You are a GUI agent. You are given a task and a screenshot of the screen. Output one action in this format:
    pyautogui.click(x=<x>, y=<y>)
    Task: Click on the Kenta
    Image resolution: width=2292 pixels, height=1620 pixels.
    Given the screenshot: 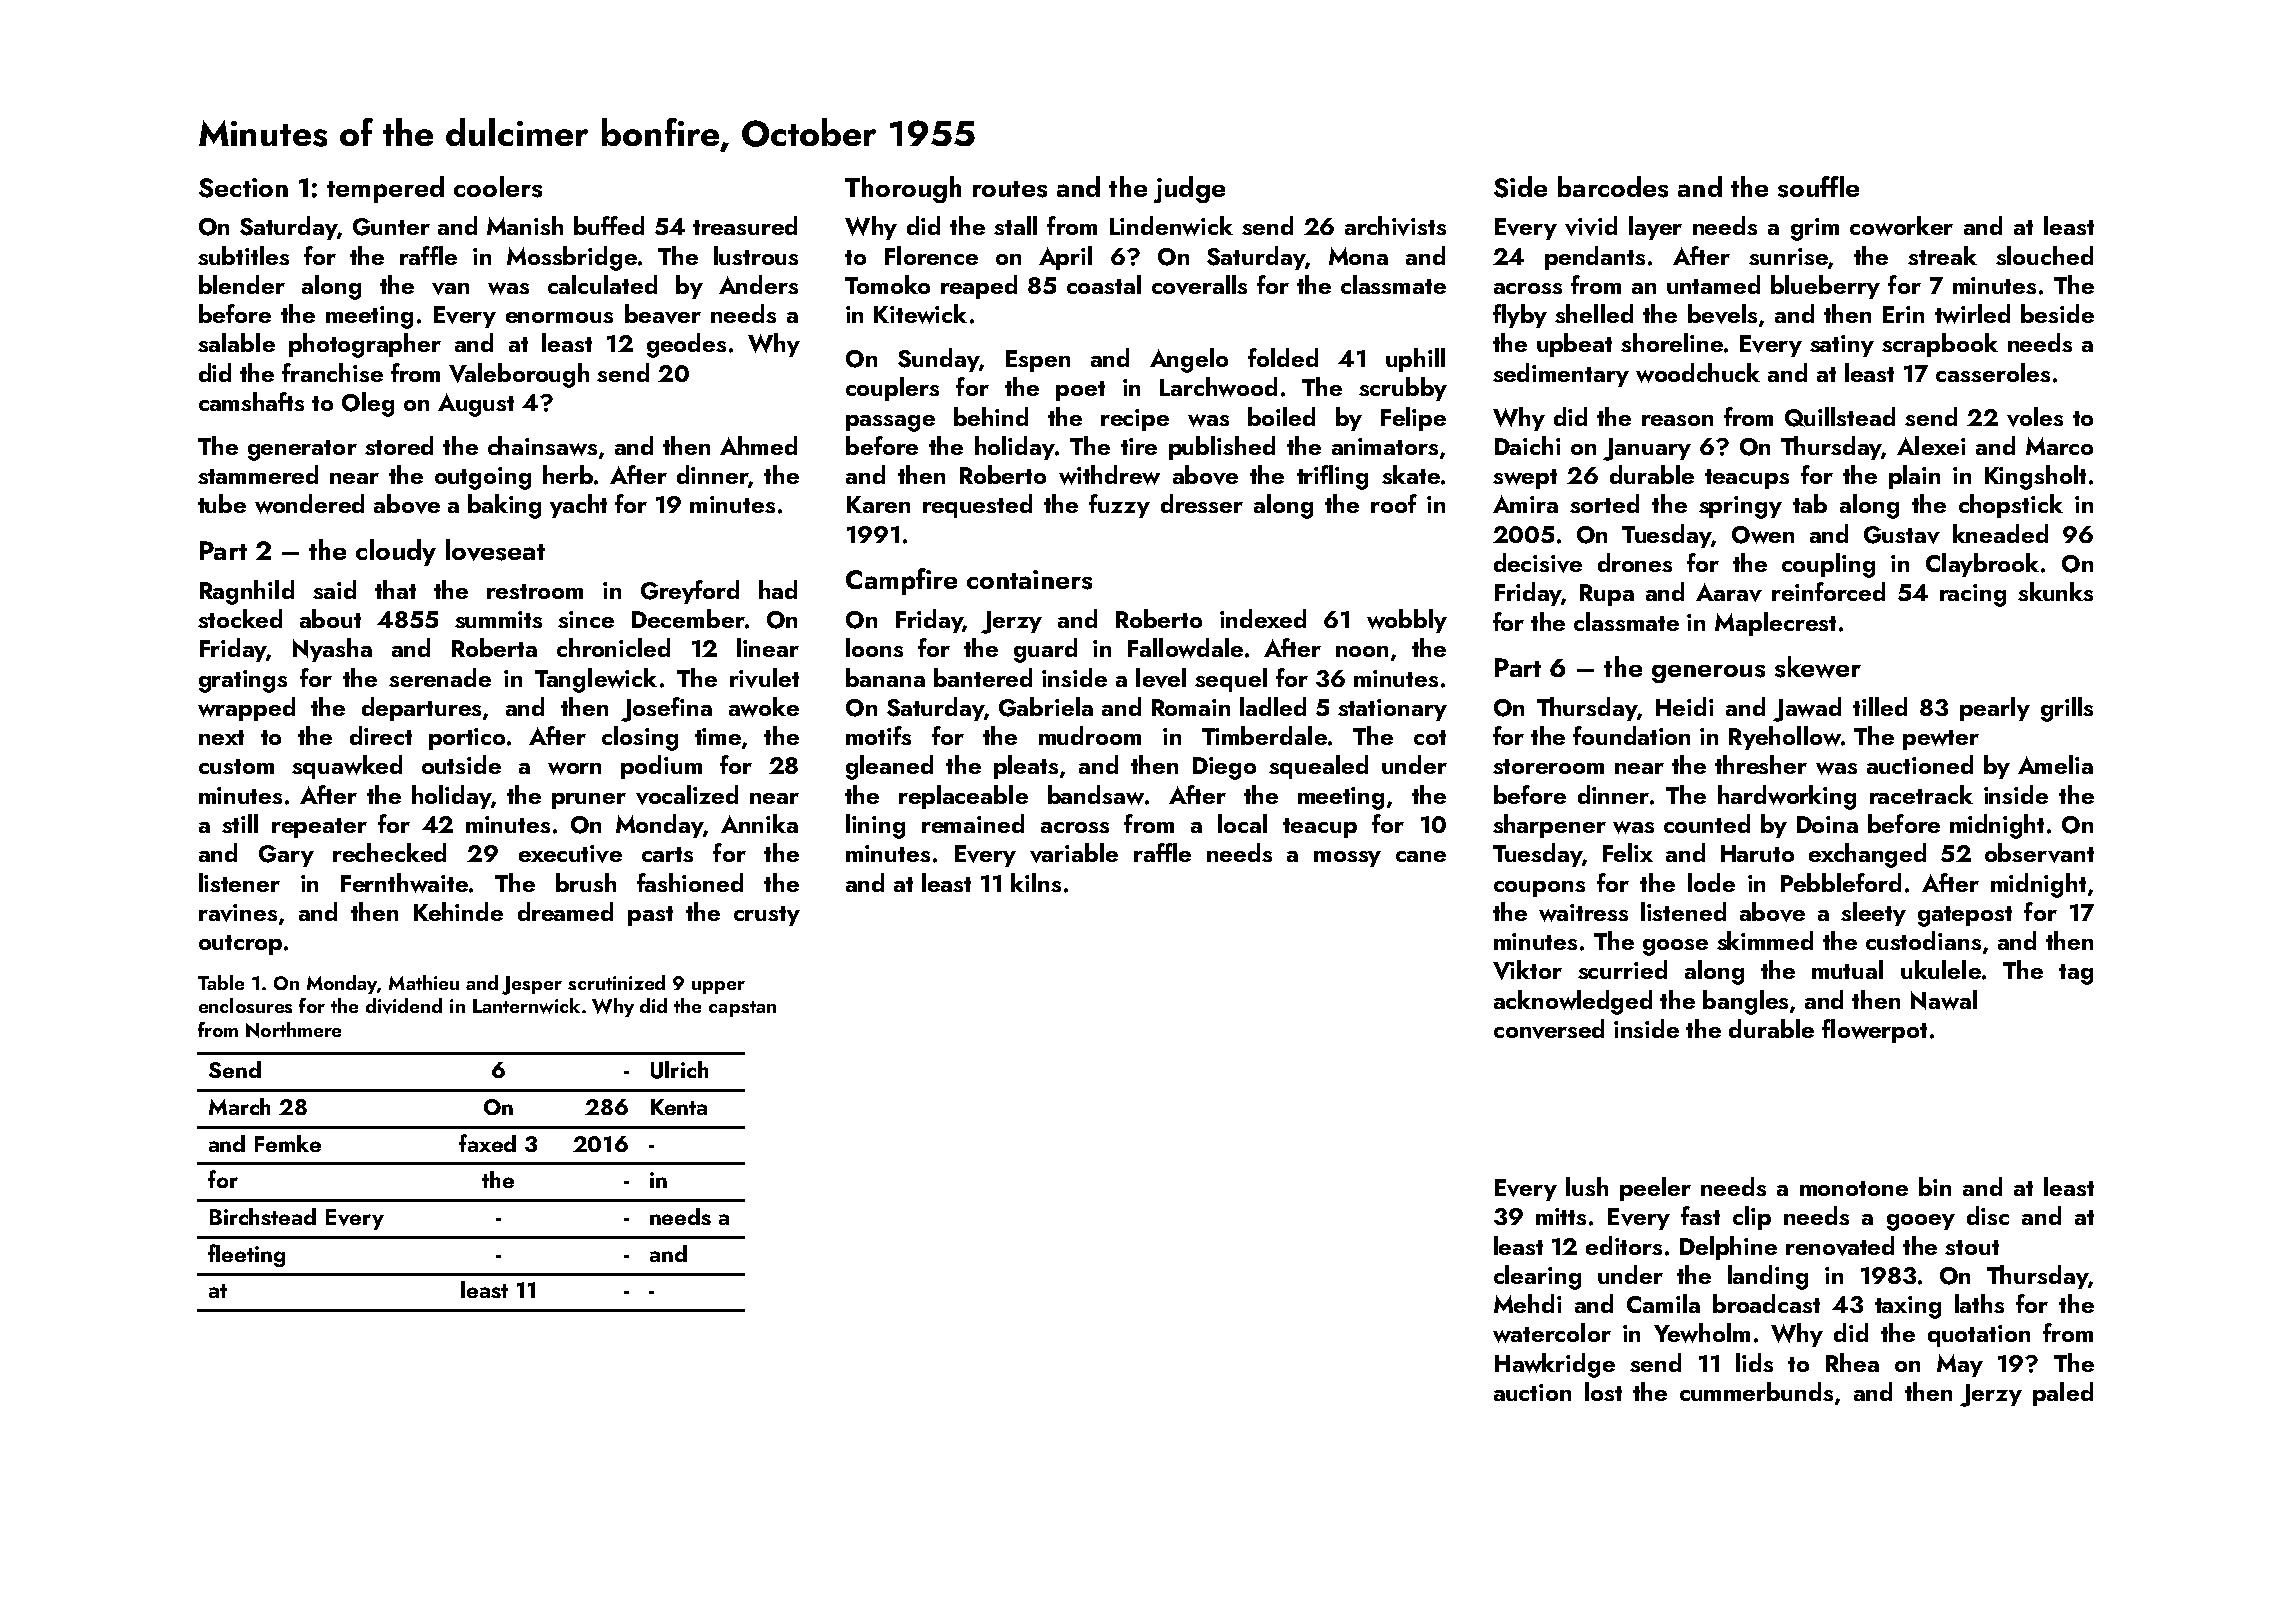 What is the action you would take?
    pyautogui.click(x=679, y=1107)
